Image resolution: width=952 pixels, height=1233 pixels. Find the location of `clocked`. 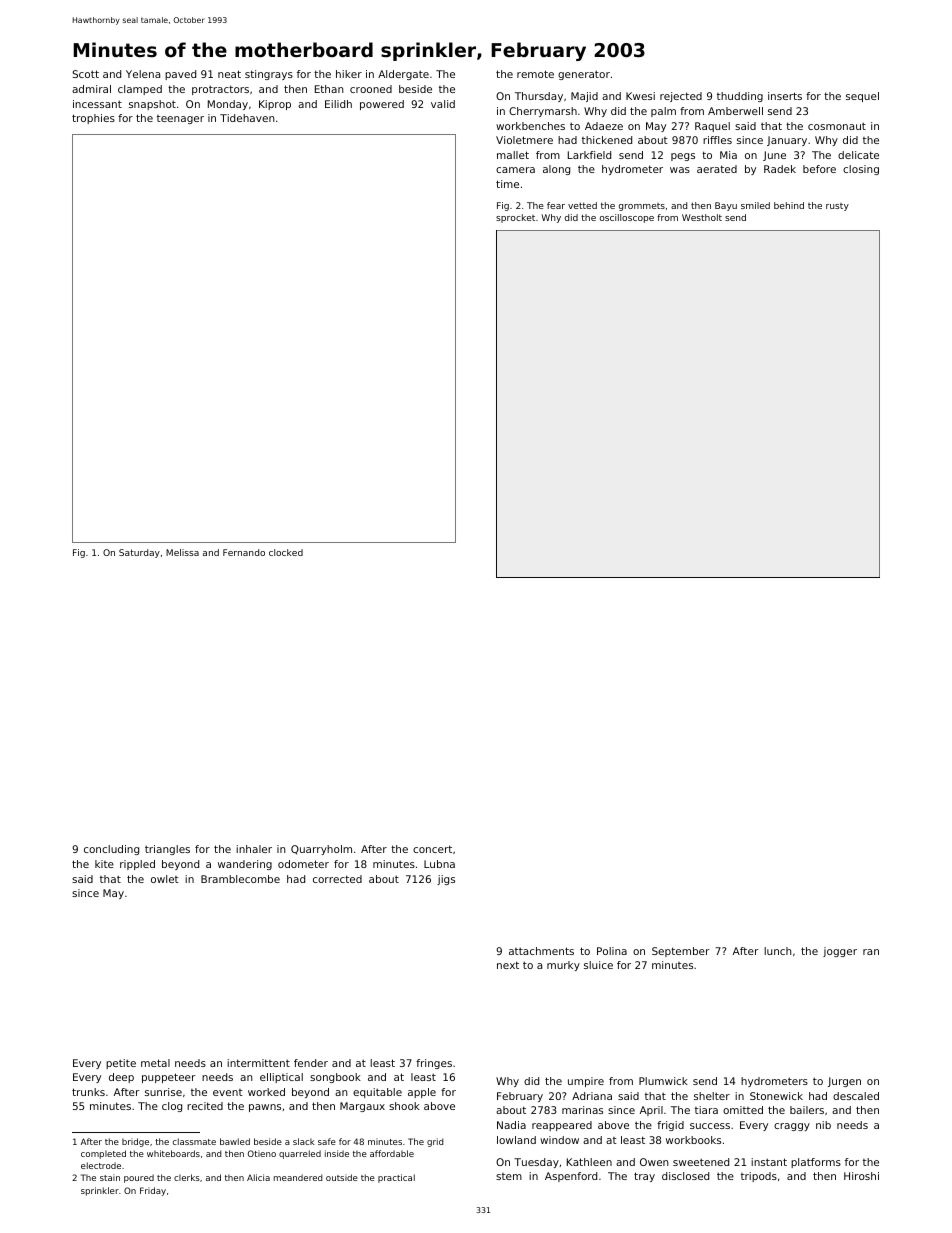

clocked is located at coordinates (286, 552).
